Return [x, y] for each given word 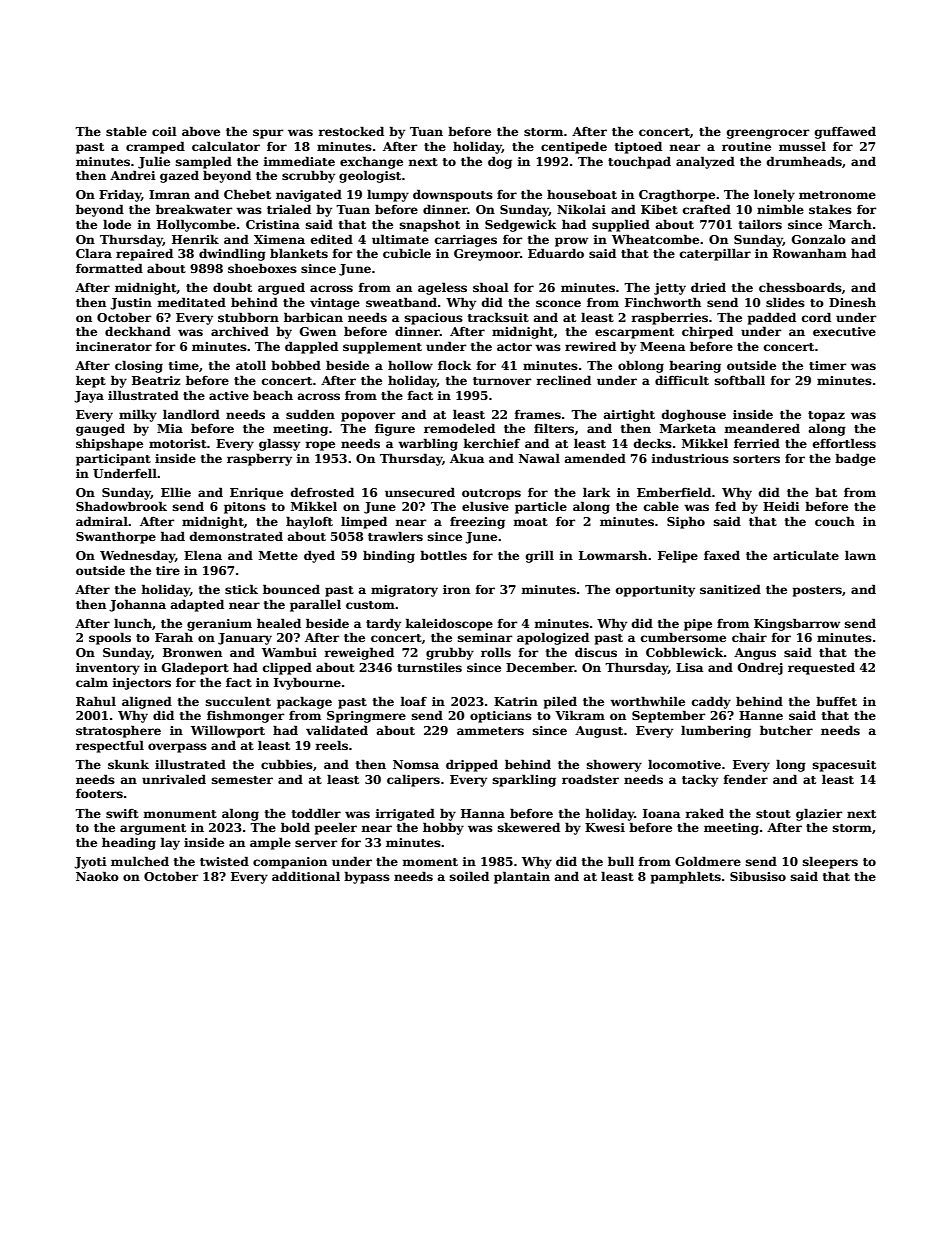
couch [835, 521]
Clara [94, 253]
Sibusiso [758, 876]
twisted [224, 861]
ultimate [400, 239]
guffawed [845, 132]
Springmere [366, 717]
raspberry [259, 459]
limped [364, 522]
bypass [367, 877]
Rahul [96, 701]
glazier [819, 814]
